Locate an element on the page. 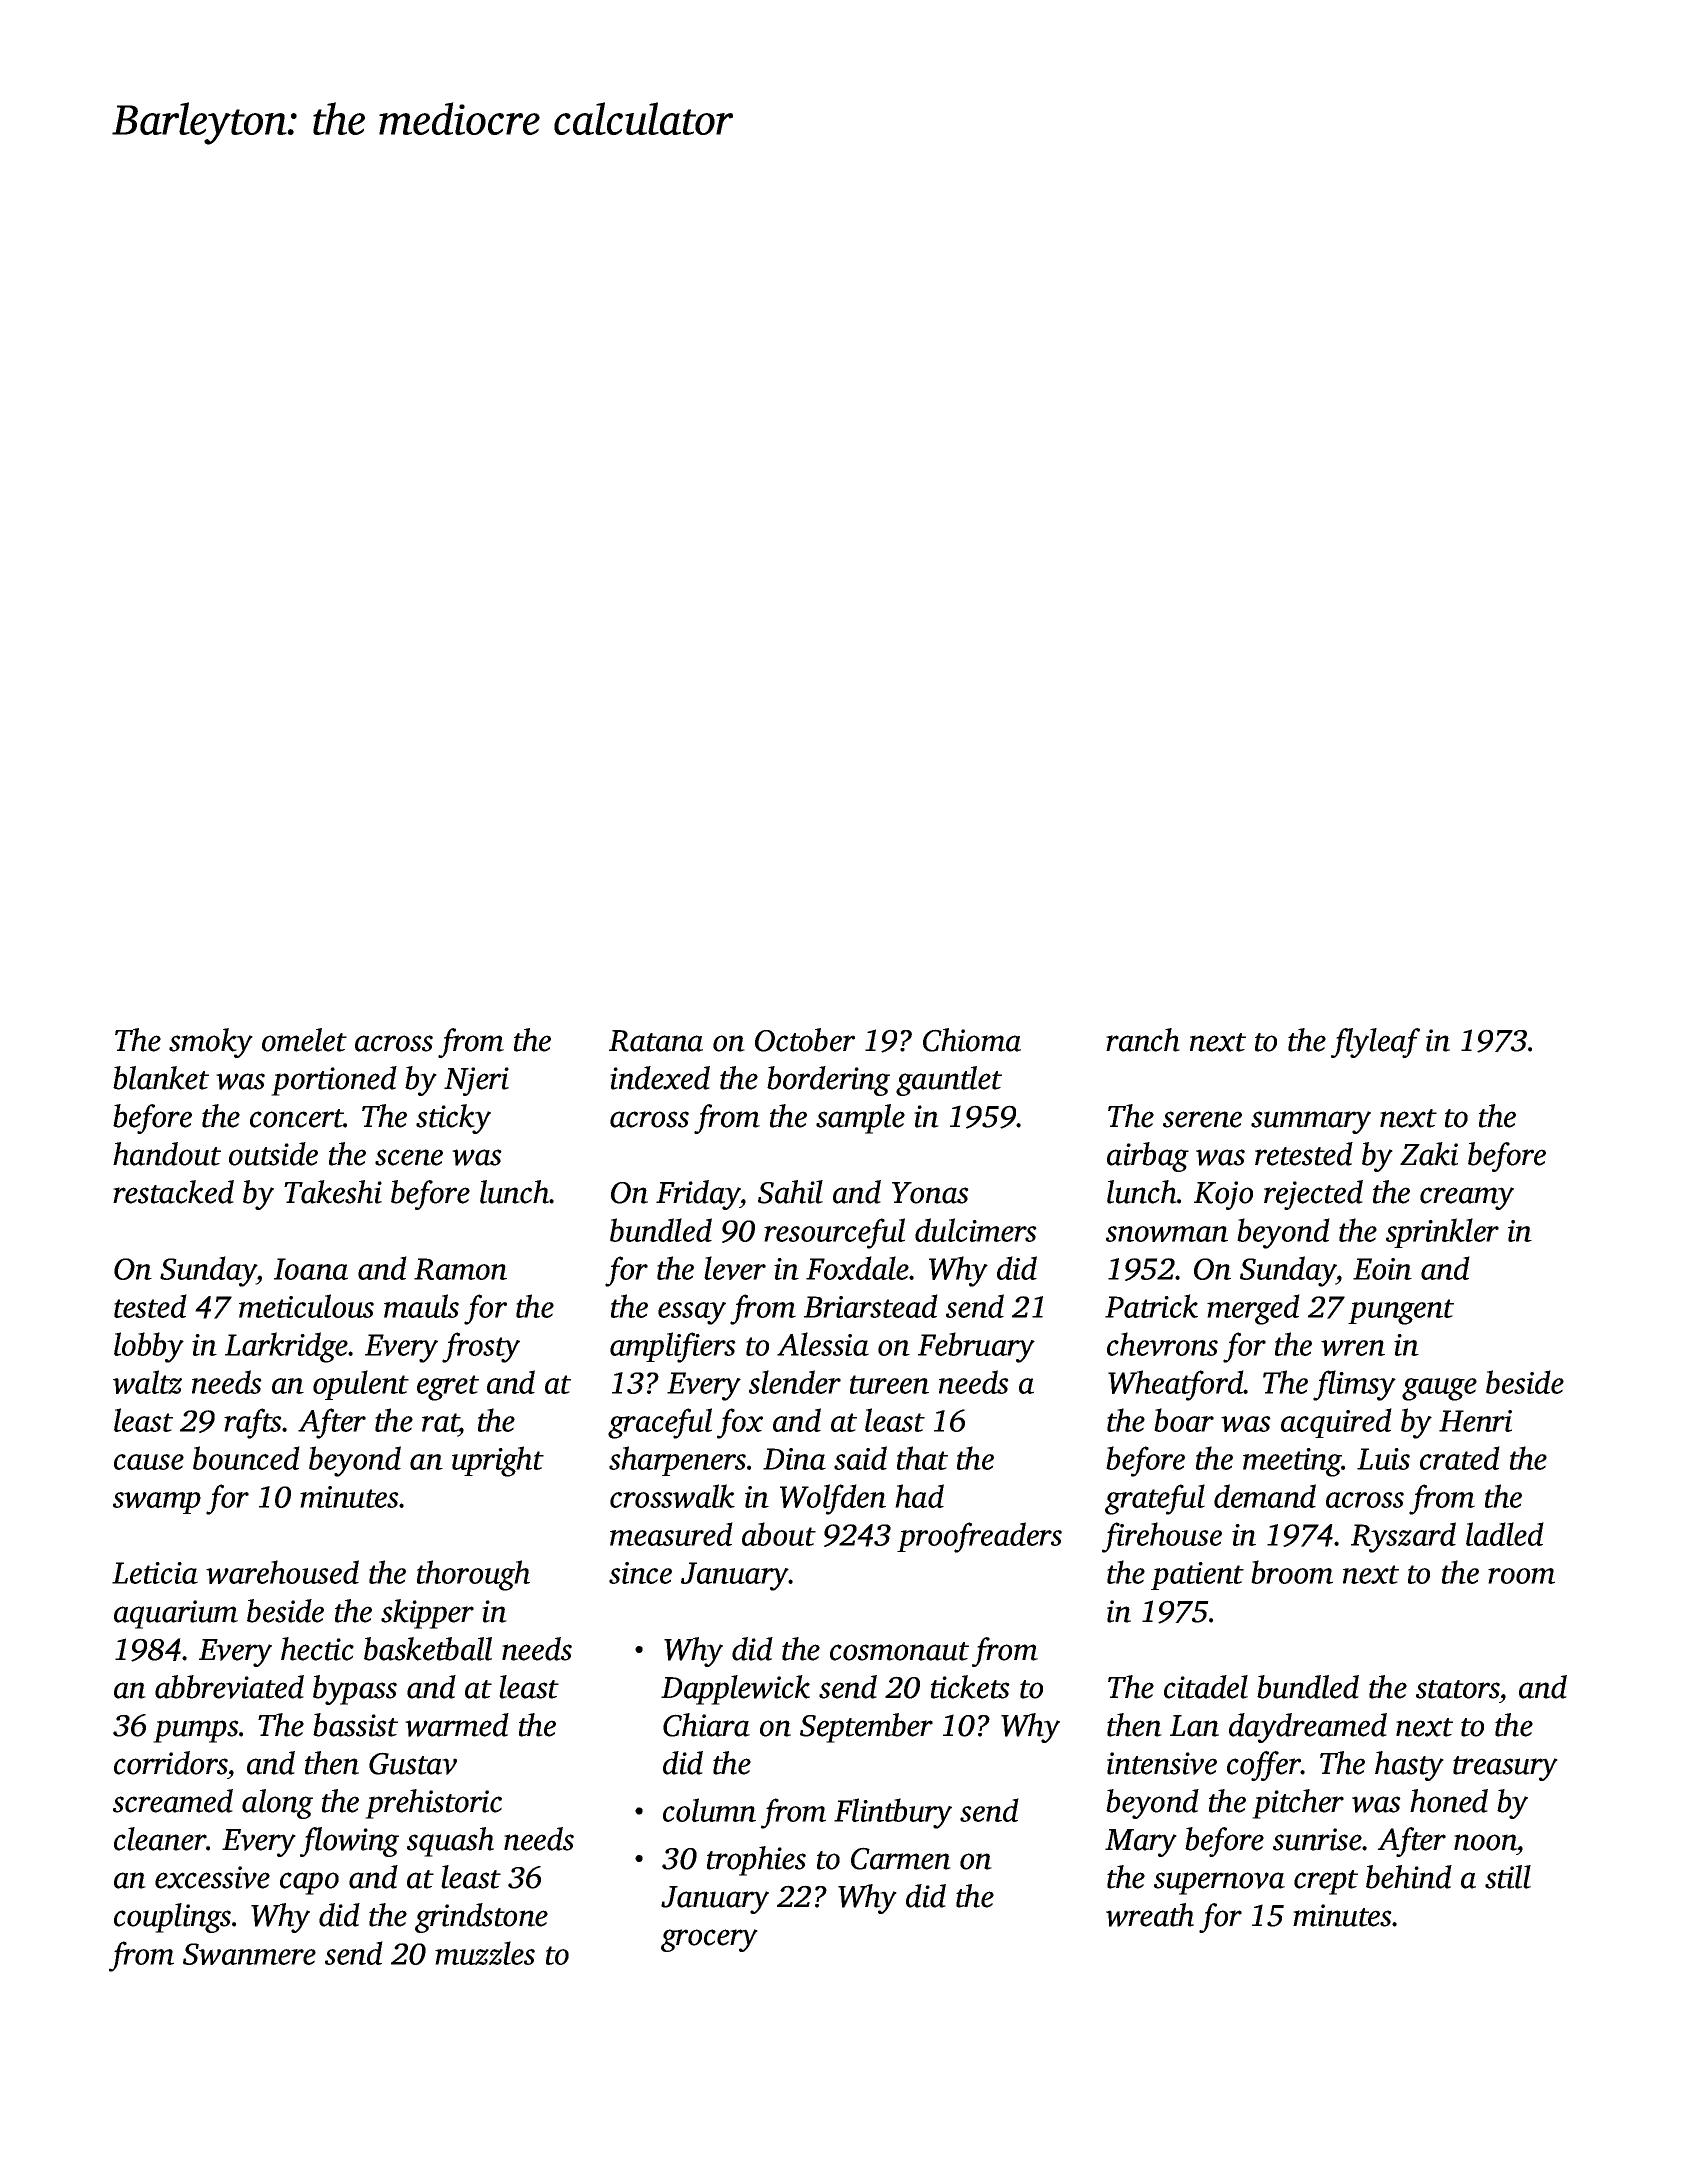 The width and height of the page is (1683, 2178). egret is located at coordinates (448, 1388).
